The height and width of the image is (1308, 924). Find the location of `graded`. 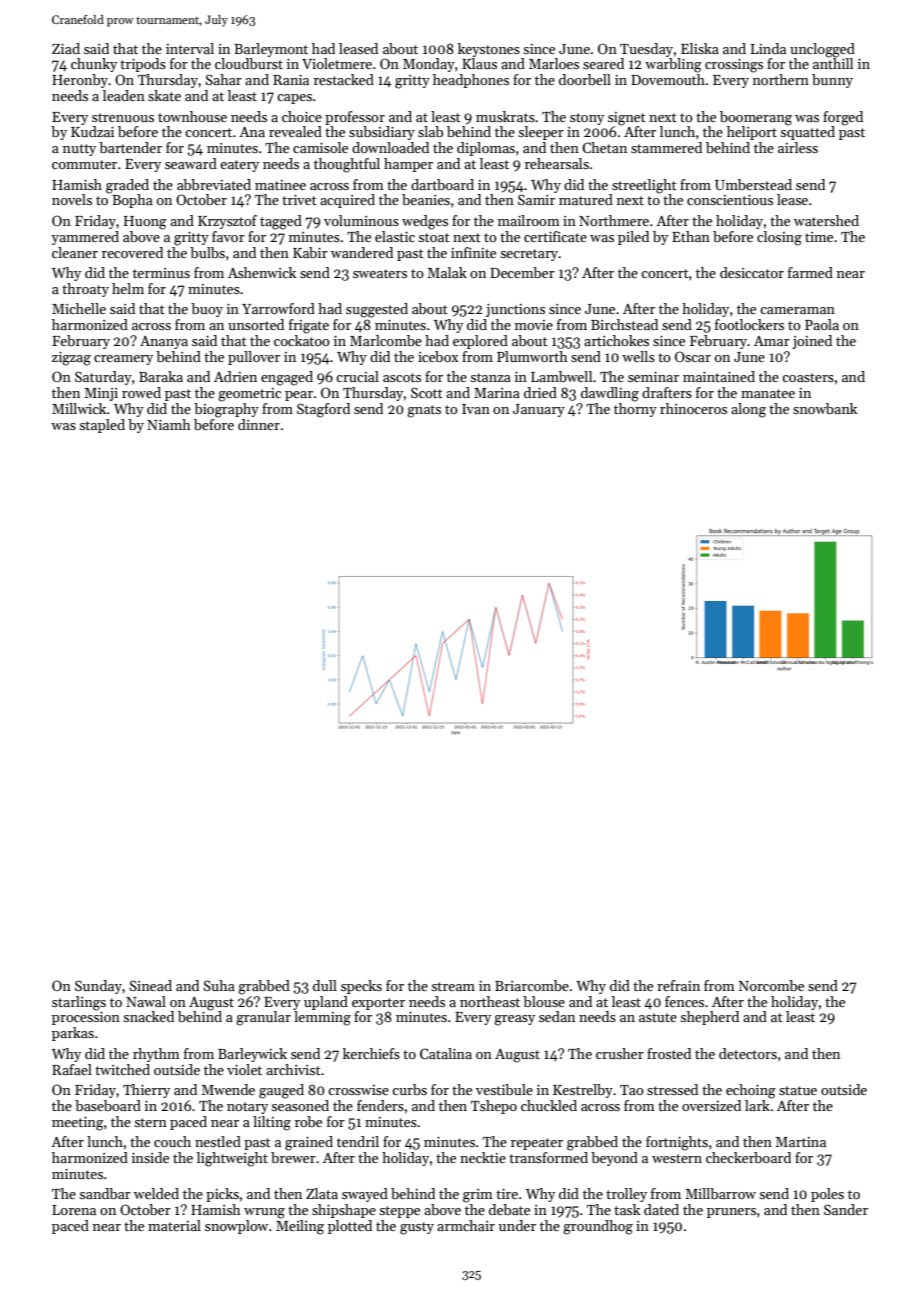

graded is located at coordinates (127, 186).
